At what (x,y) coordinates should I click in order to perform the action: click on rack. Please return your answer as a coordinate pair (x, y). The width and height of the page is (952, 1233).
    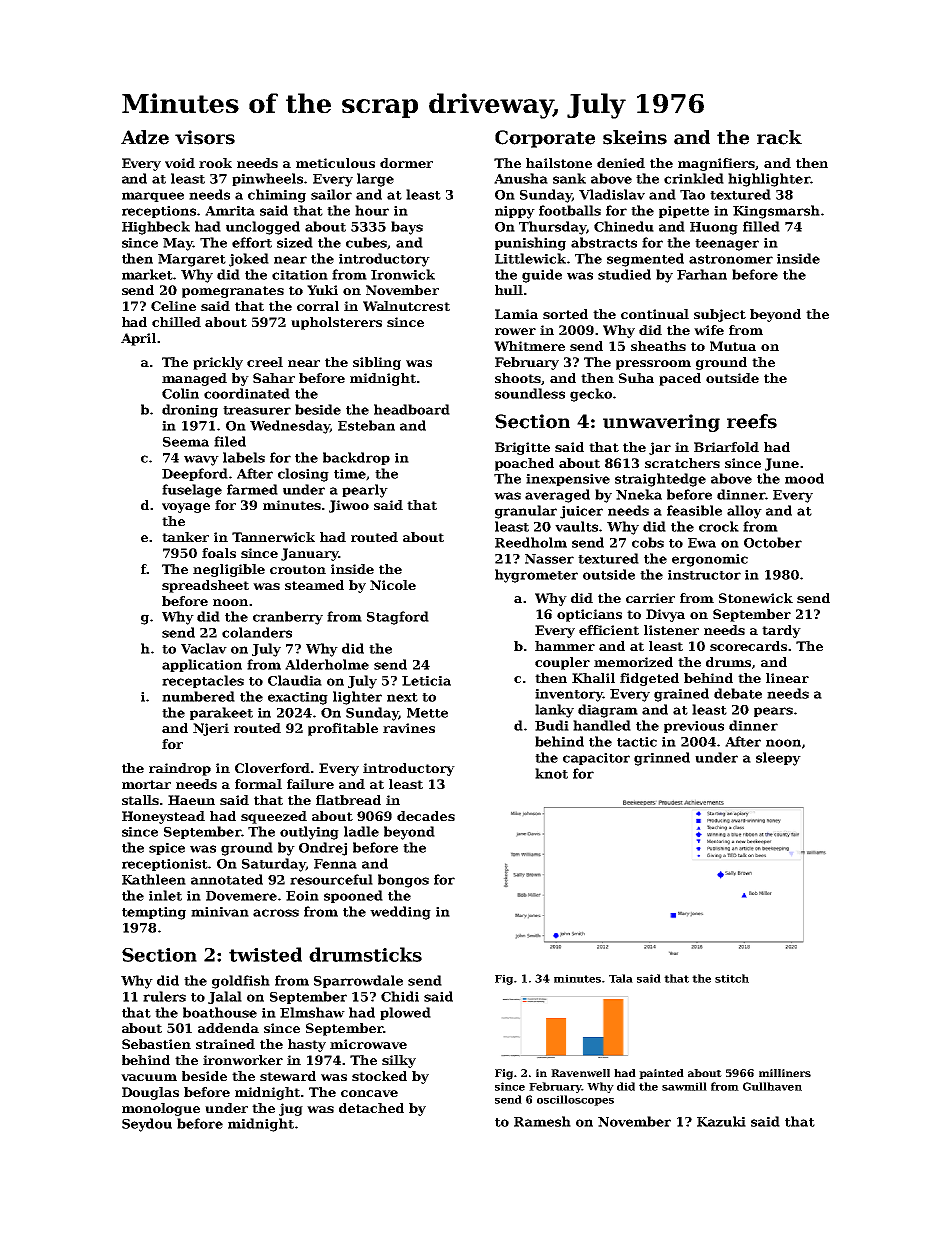
    Looking at the image, I should click on (779, 137).
